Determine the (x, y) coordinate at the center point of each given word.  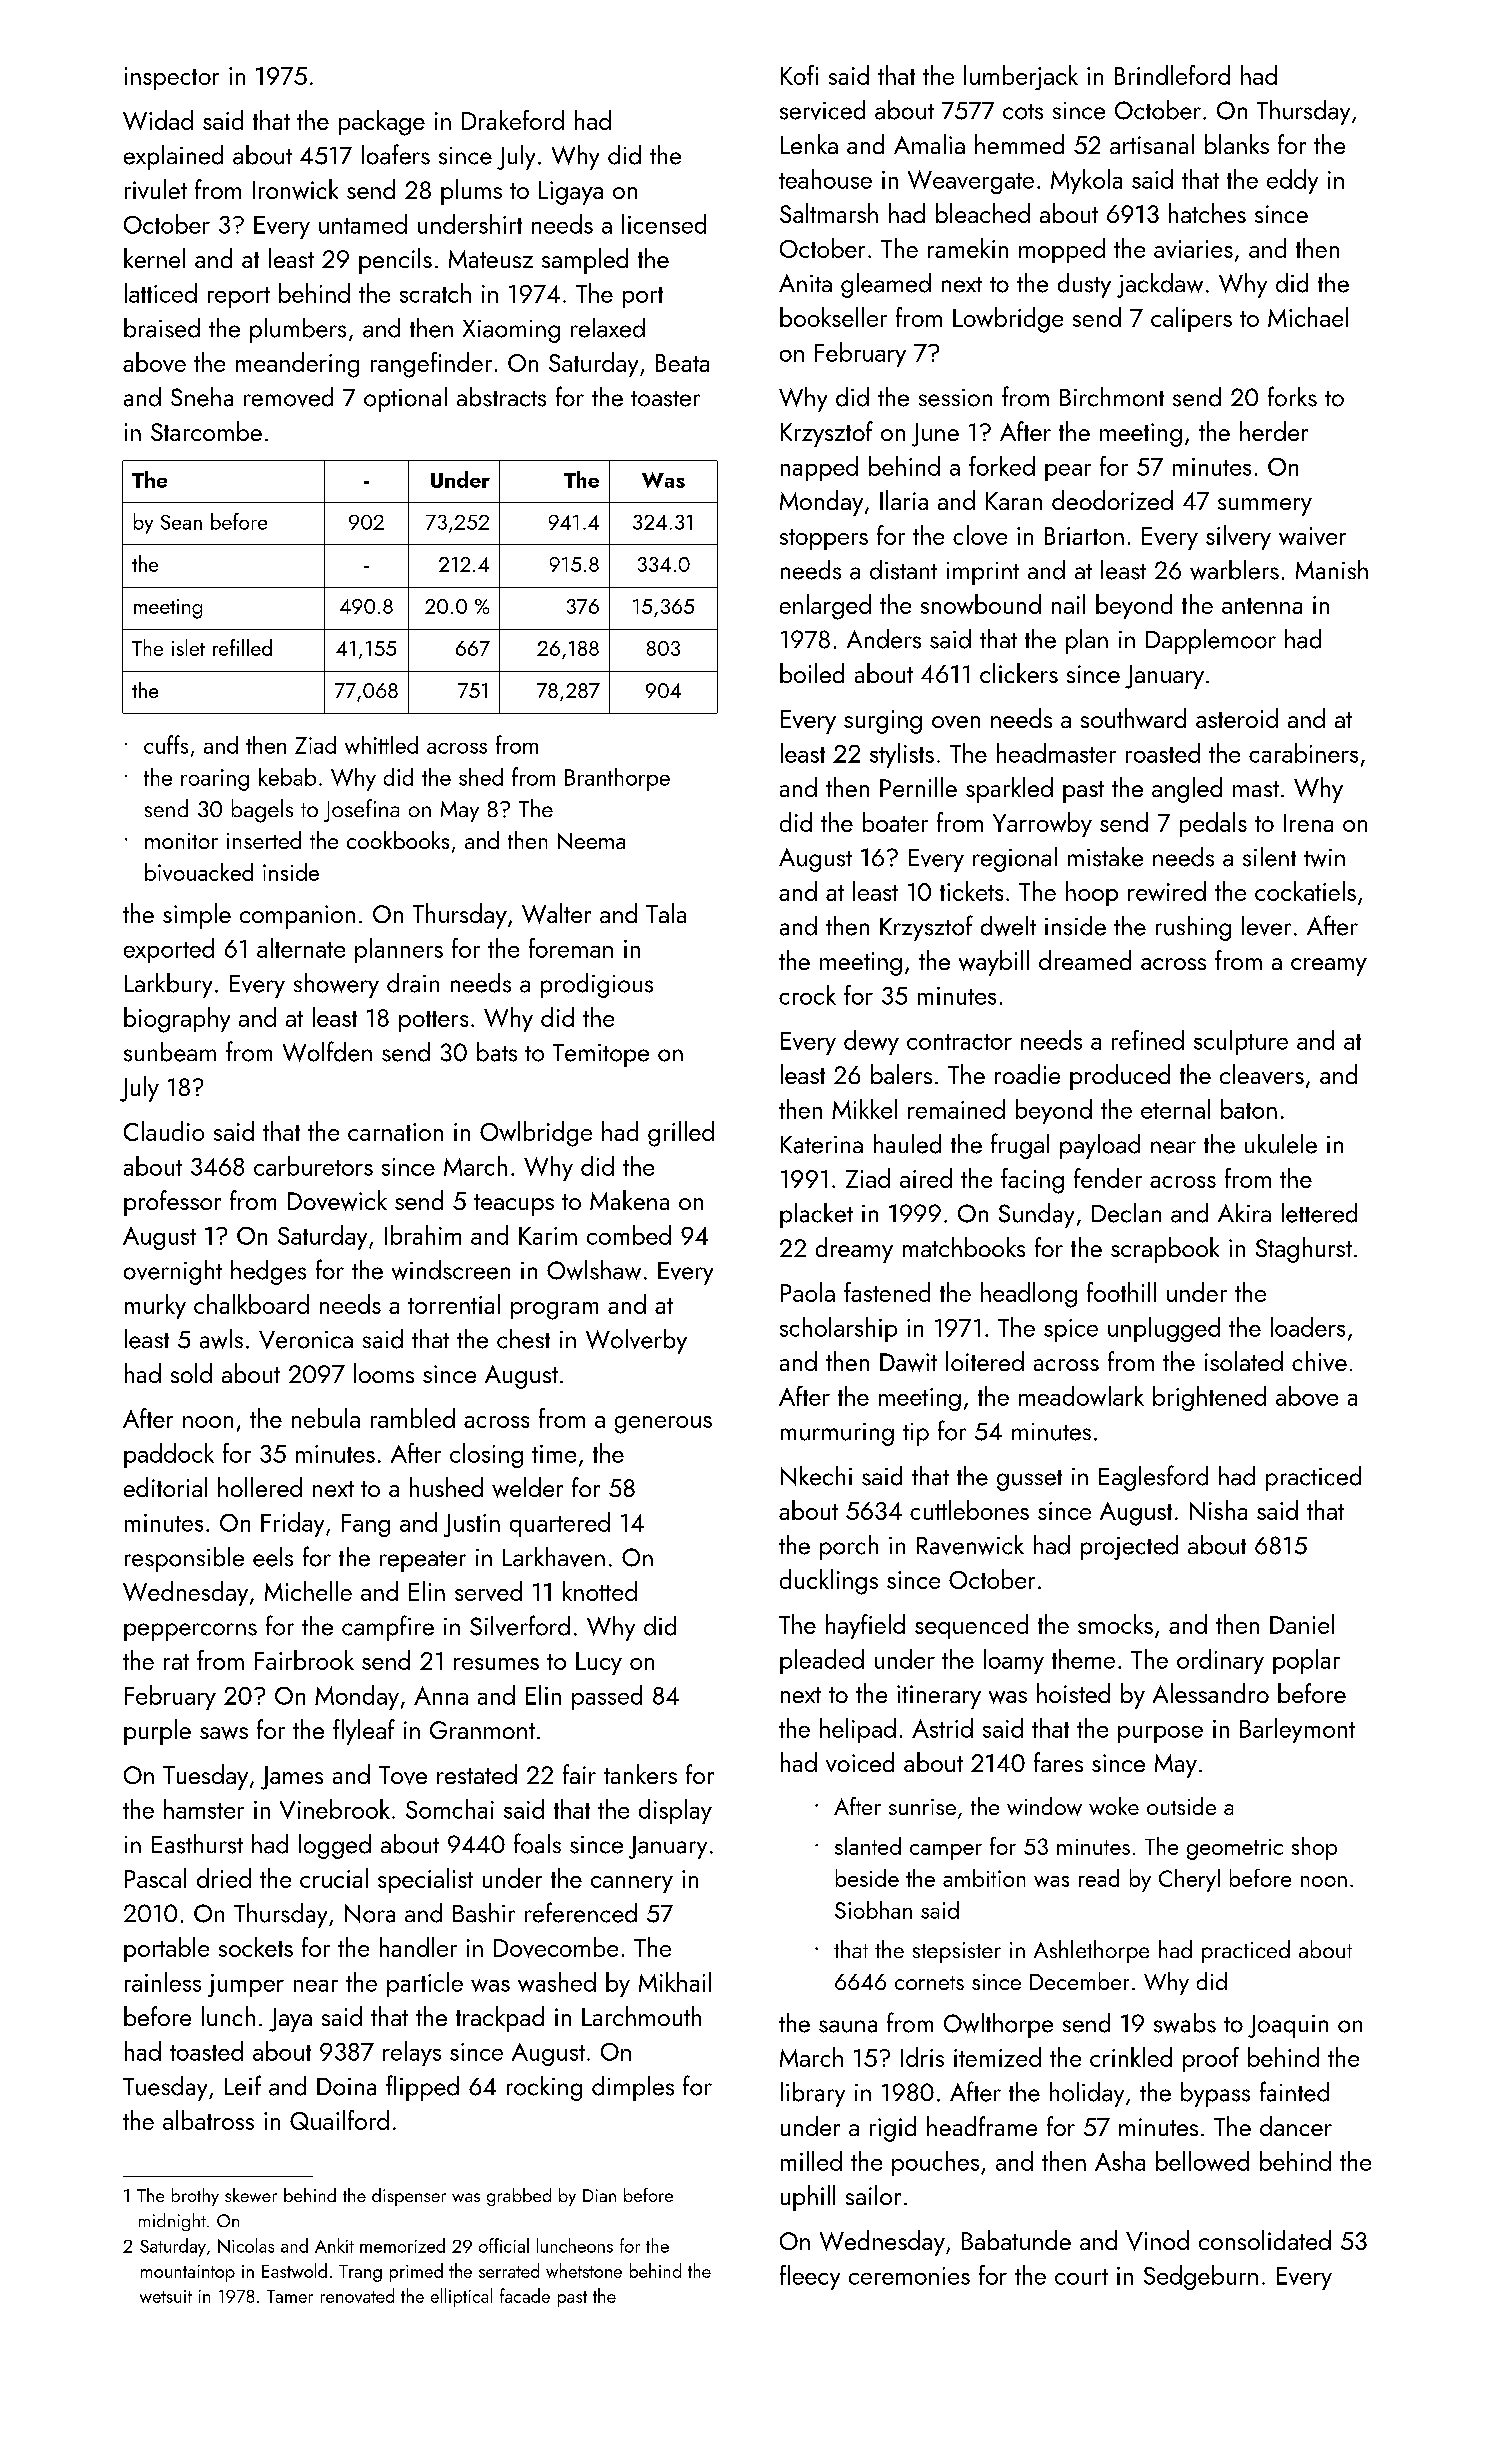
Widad (158, 120)
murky (155, 1306)
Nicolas (246, 2245)
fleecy (810, 2277)
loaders (1308, 1327)
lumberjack (1021, 77)
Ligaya (571, 193)
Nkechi (816, 1476)
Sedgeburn (1201, 2277)
